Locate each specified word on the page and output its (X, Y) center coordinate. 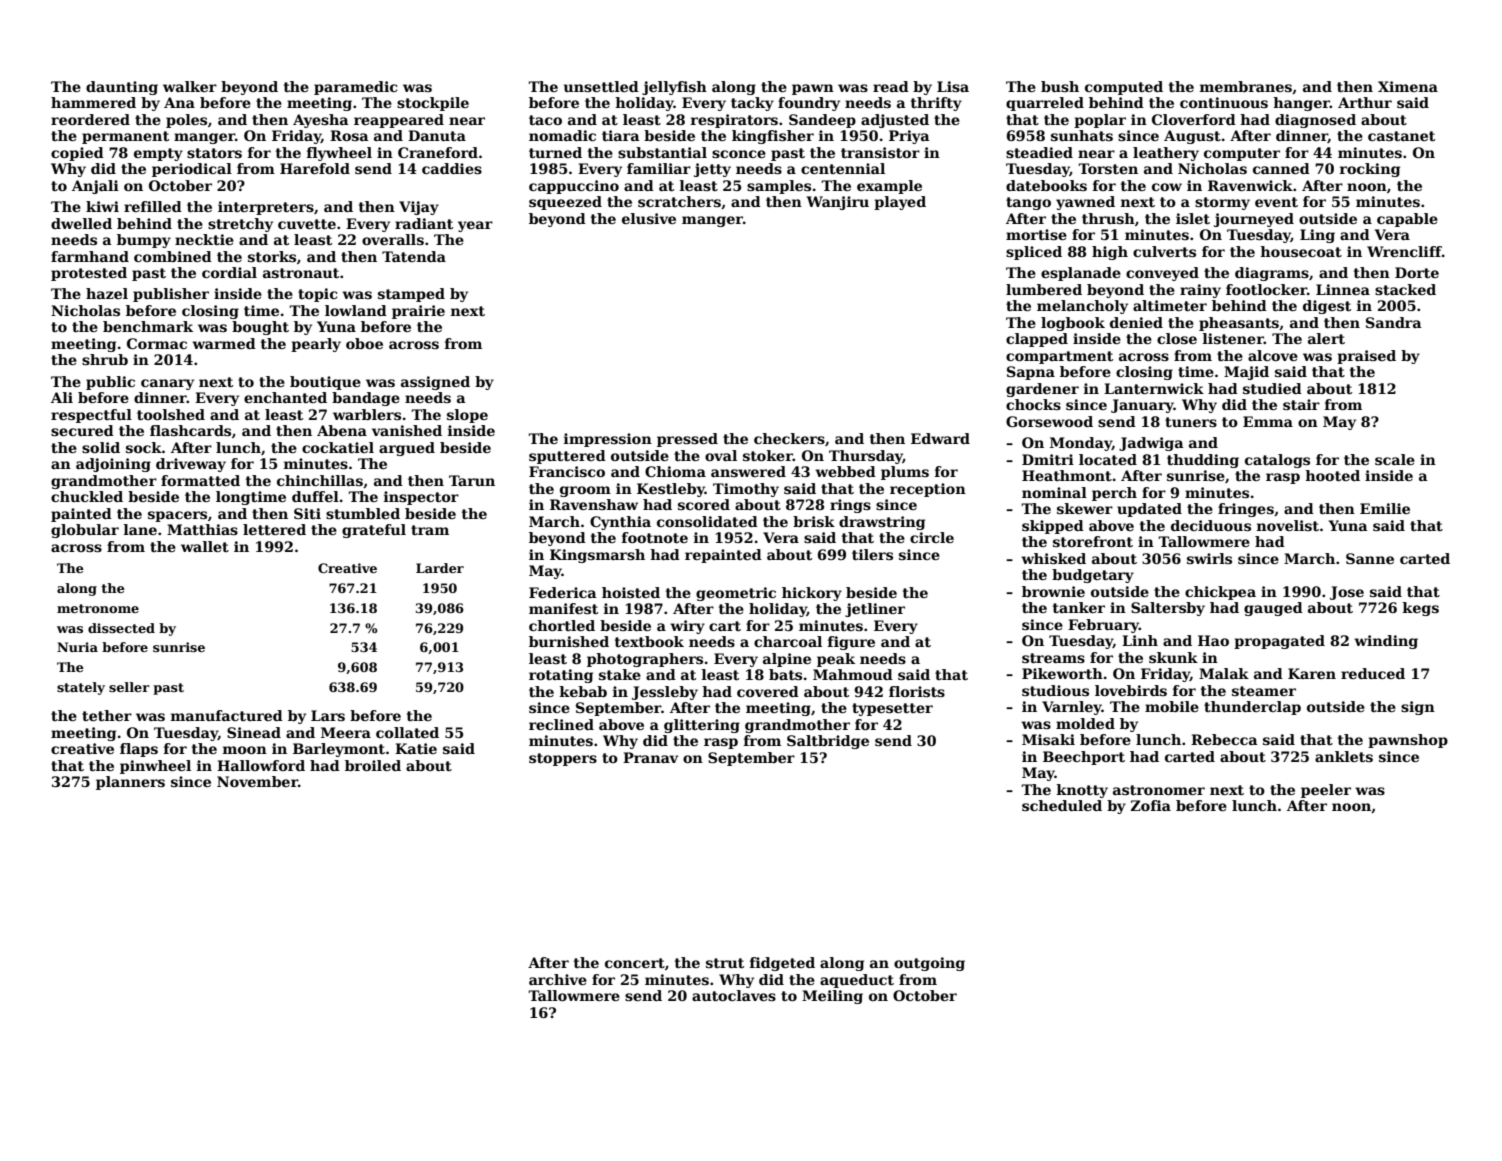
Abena (342, 430)
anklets (1344, 756)
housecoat (1301, 251)
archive (558, 979)
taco (545, 120)
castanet (1401, 136)
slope (467, 416)
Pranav (650, 757)
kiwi (102, 206)
